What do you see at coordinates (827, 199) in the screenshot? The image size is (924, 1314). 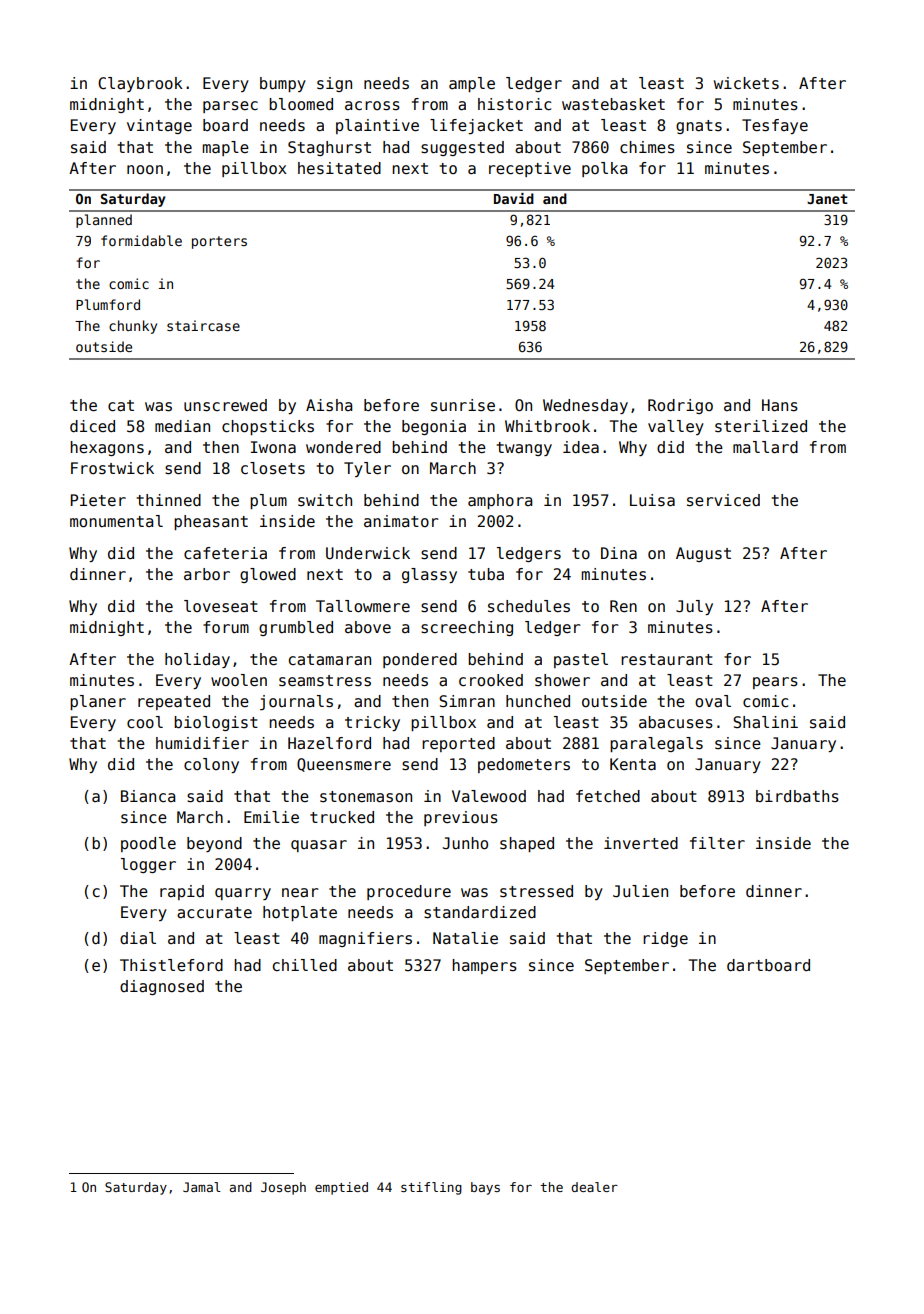 I see `Janet` at bounding box center [827, 199].
